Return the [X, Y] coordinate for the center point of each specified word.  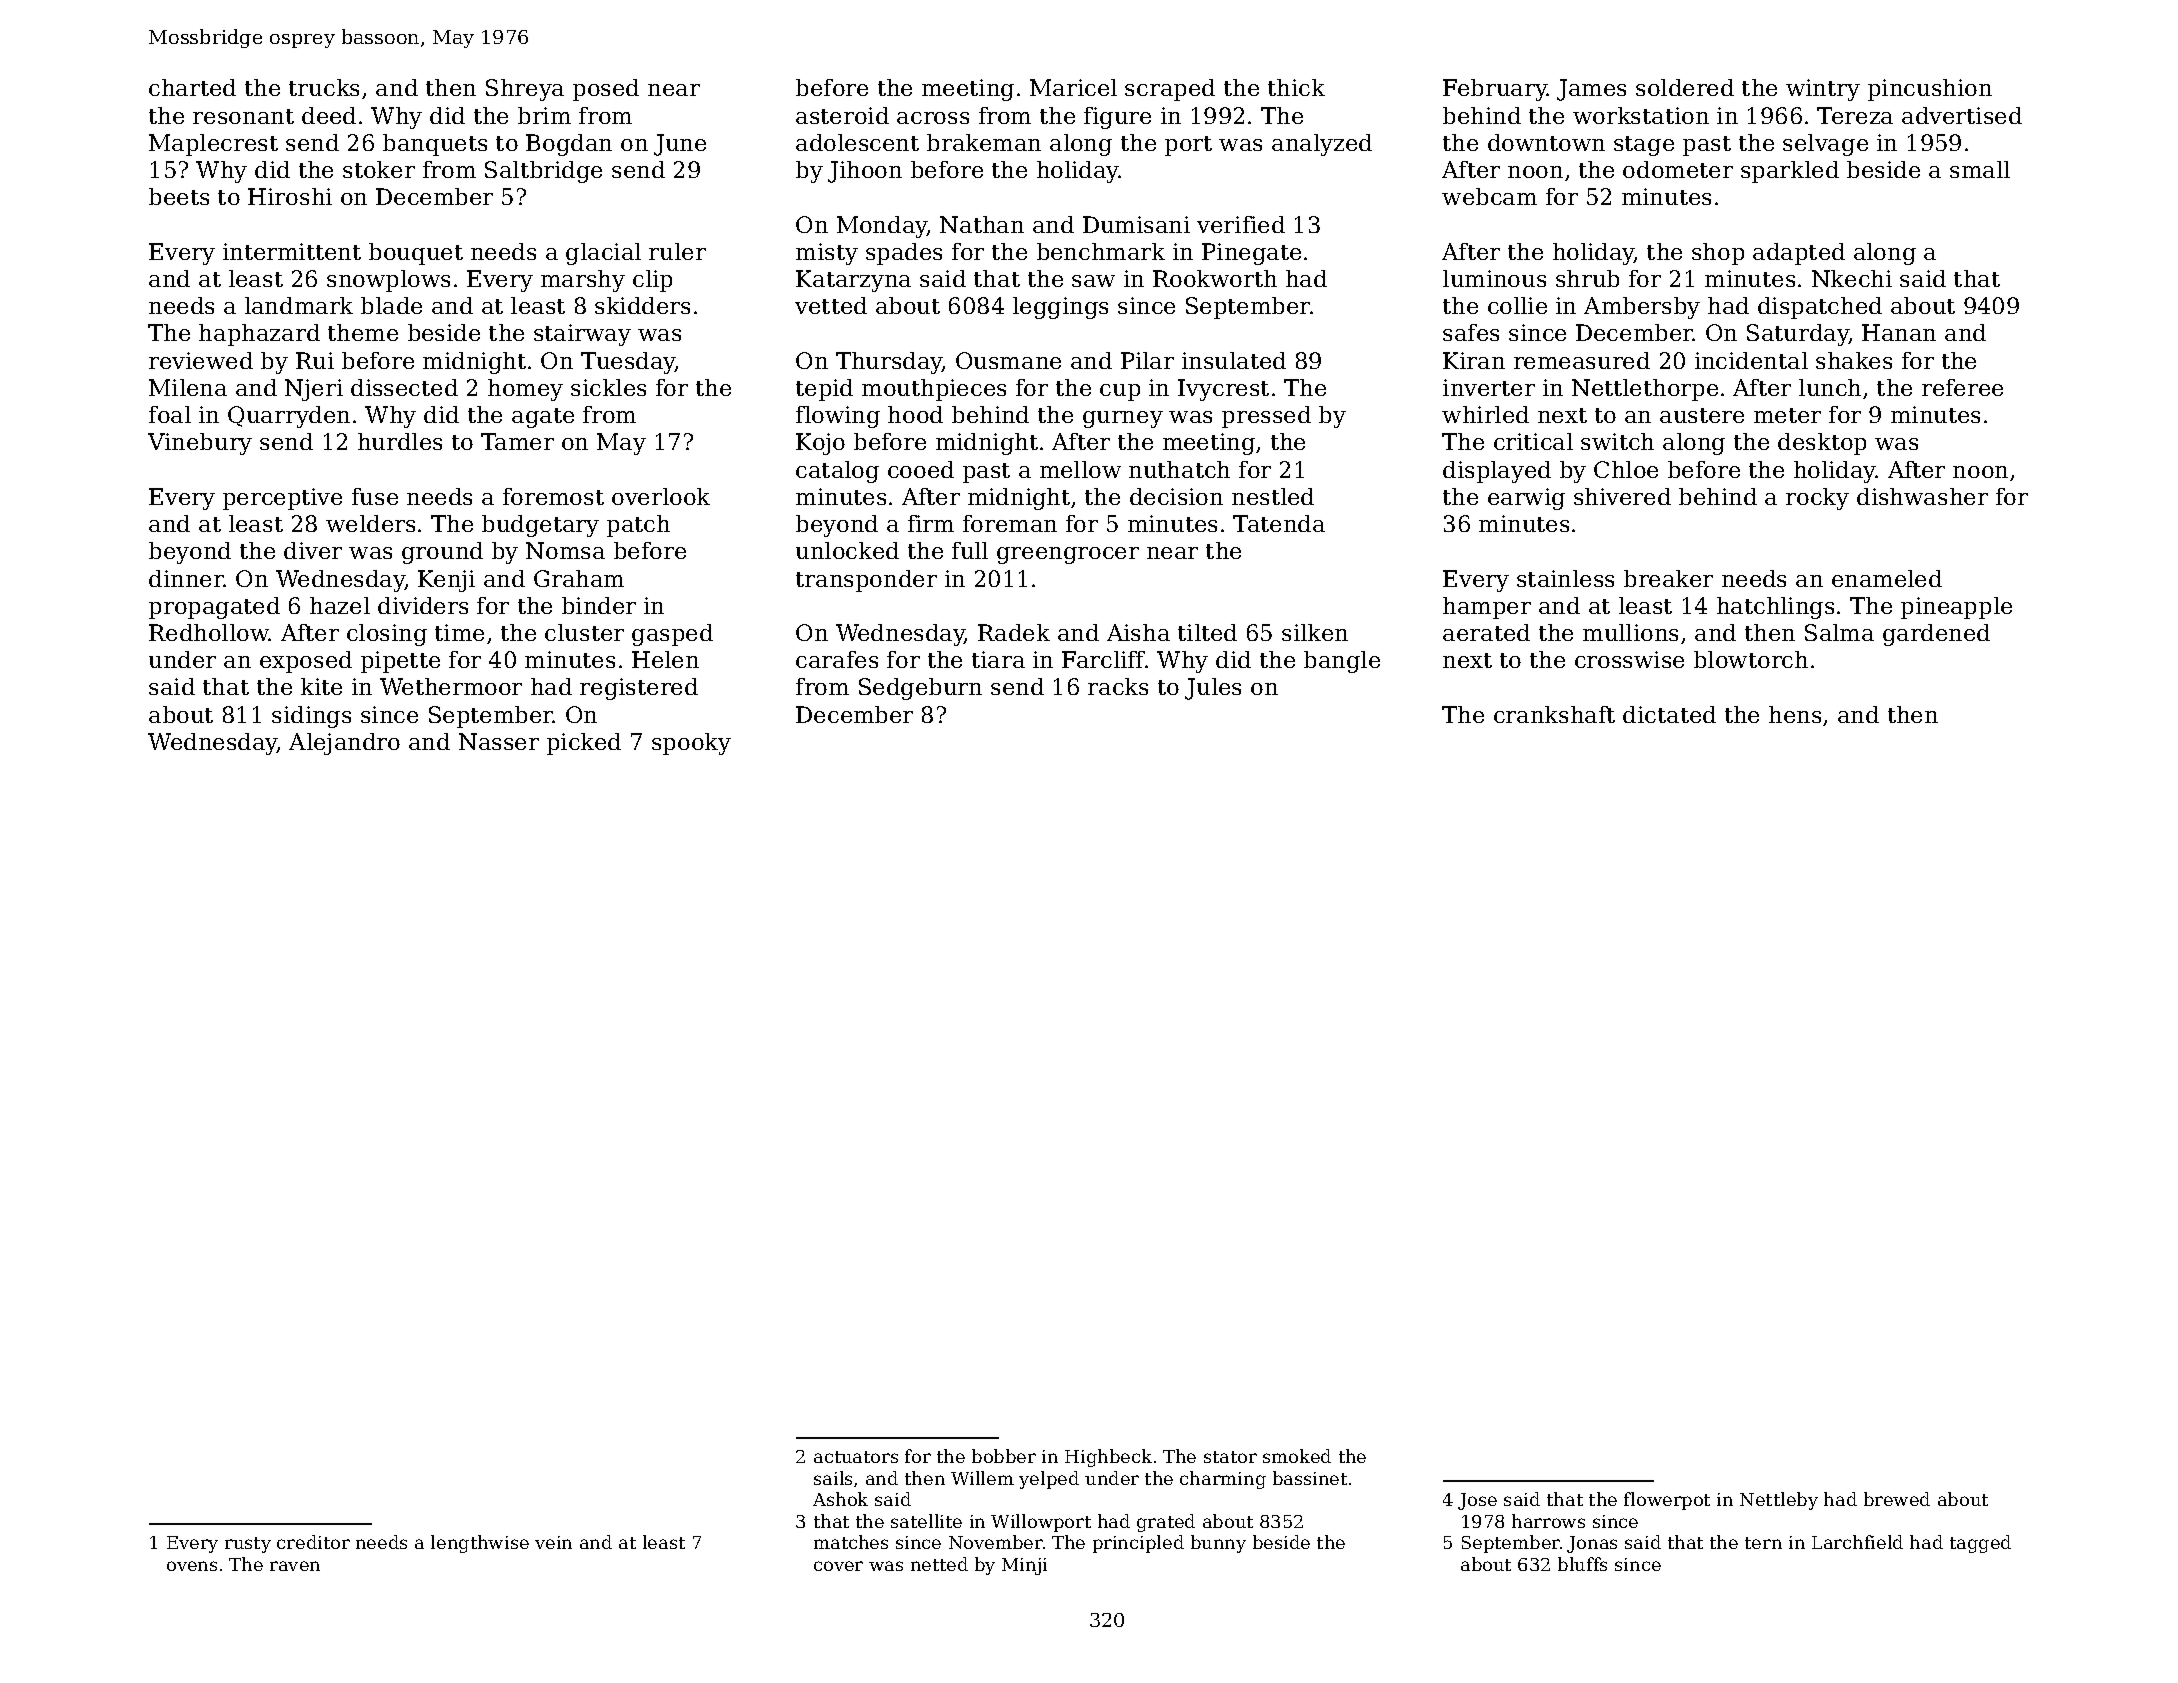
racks [1118, 686]
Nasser [499, 741]
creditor [313, 1542]
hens [1795, 714]
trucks [324, 87]
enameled [1887, 578]
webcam [1489, 196]
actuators [856, 1457]
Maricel [1073, 87]
